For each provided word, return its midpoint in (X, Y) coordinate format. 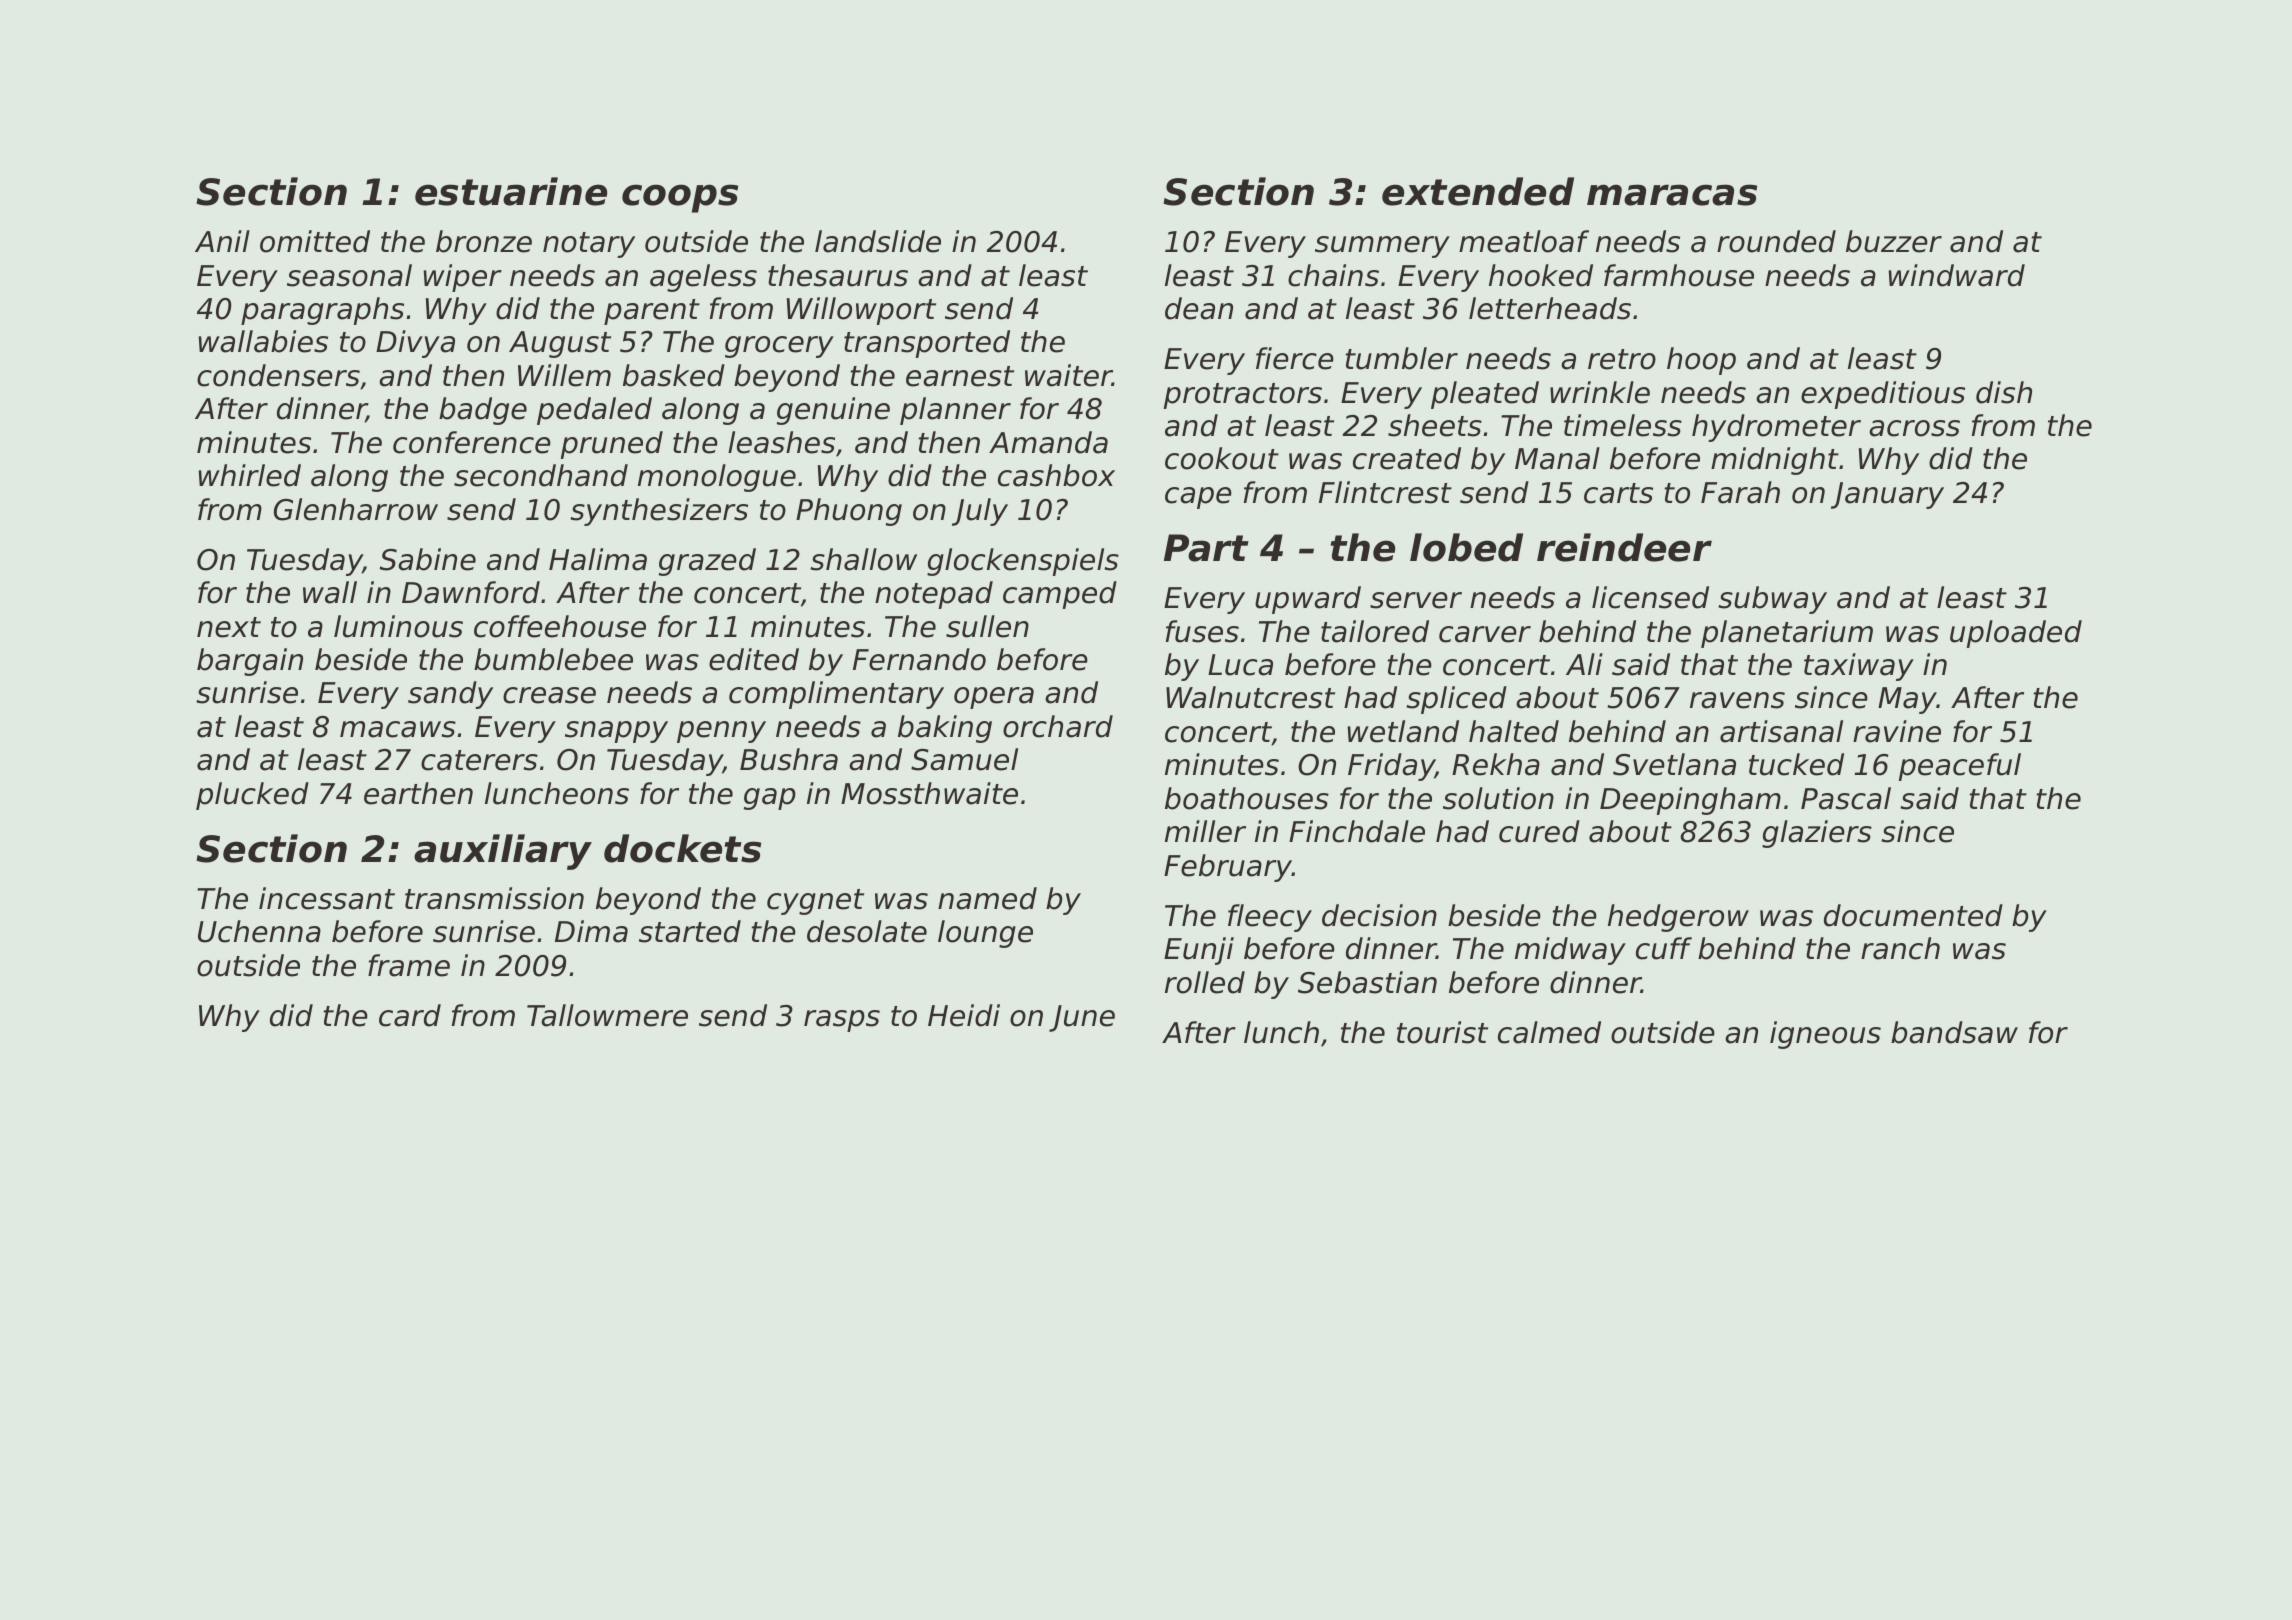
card (410, 1015)
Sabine (428, 559)
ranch (1900, 948)
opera (994, 698)
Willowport (861, 311)
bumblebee (553, 659)
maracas (1672, 195)
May (1907, 700)
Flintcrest (1385, 492)
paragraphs (322, 311)
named (987, 898)
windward (1957, 275)
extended (1478, 191)
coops (680, 198)
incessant (327, 898)
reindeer (1624, 547)
